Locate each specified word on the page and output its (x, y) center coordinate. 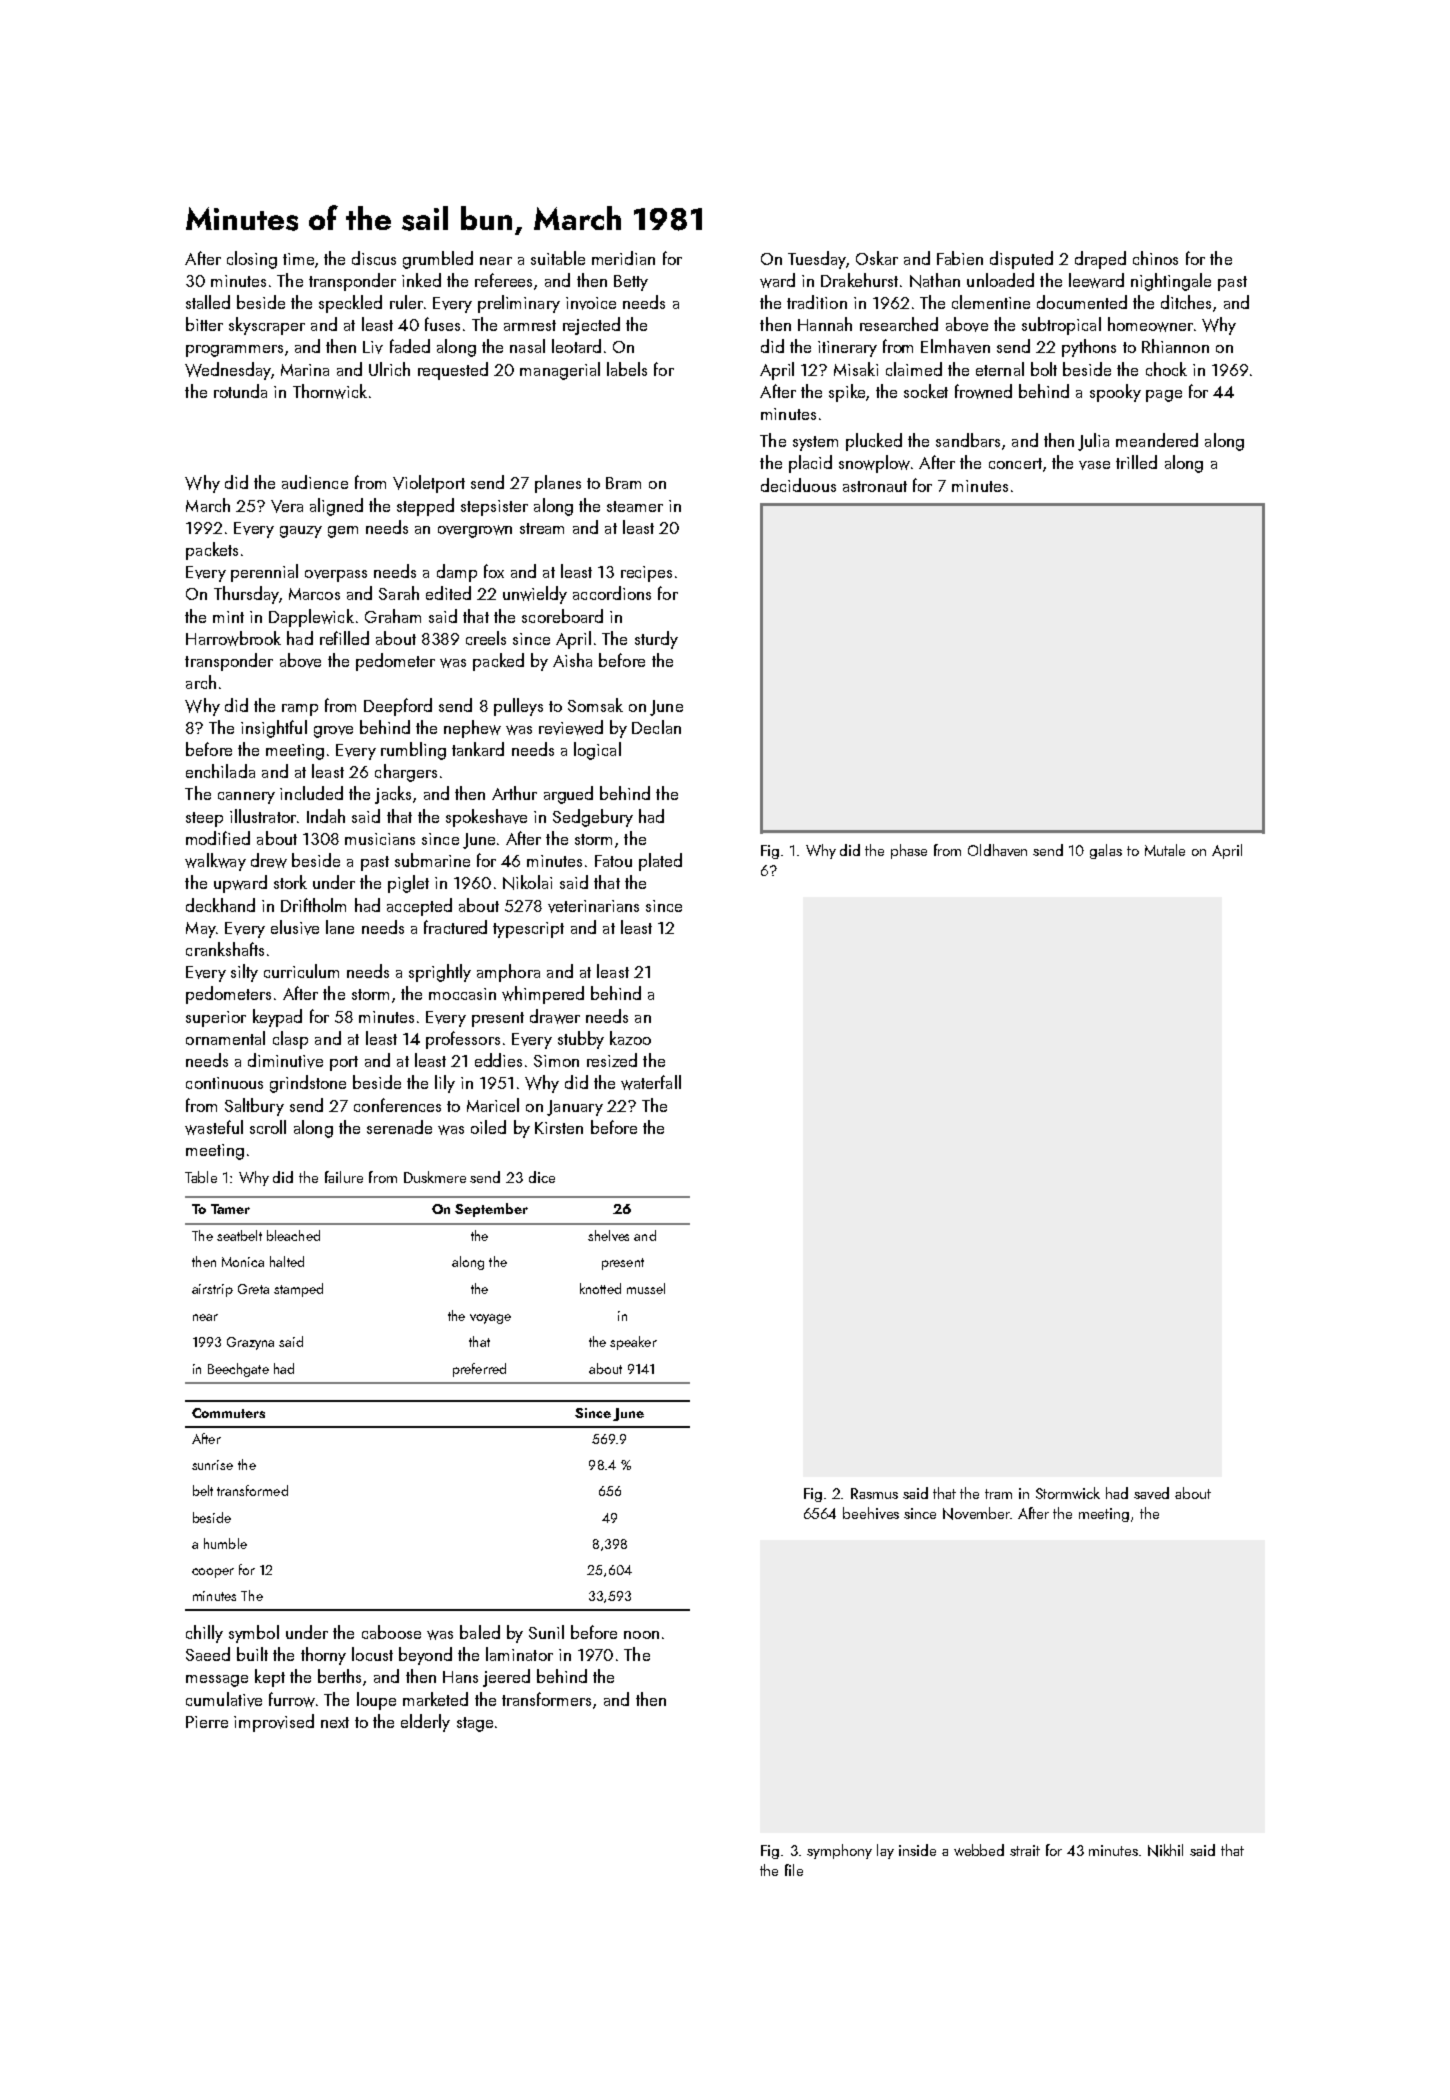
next (335, 1722)
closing (252, 260)
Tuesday (817, 260)
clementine (991, 302)
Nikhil (1165, 1850)
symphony (839, 1851)
